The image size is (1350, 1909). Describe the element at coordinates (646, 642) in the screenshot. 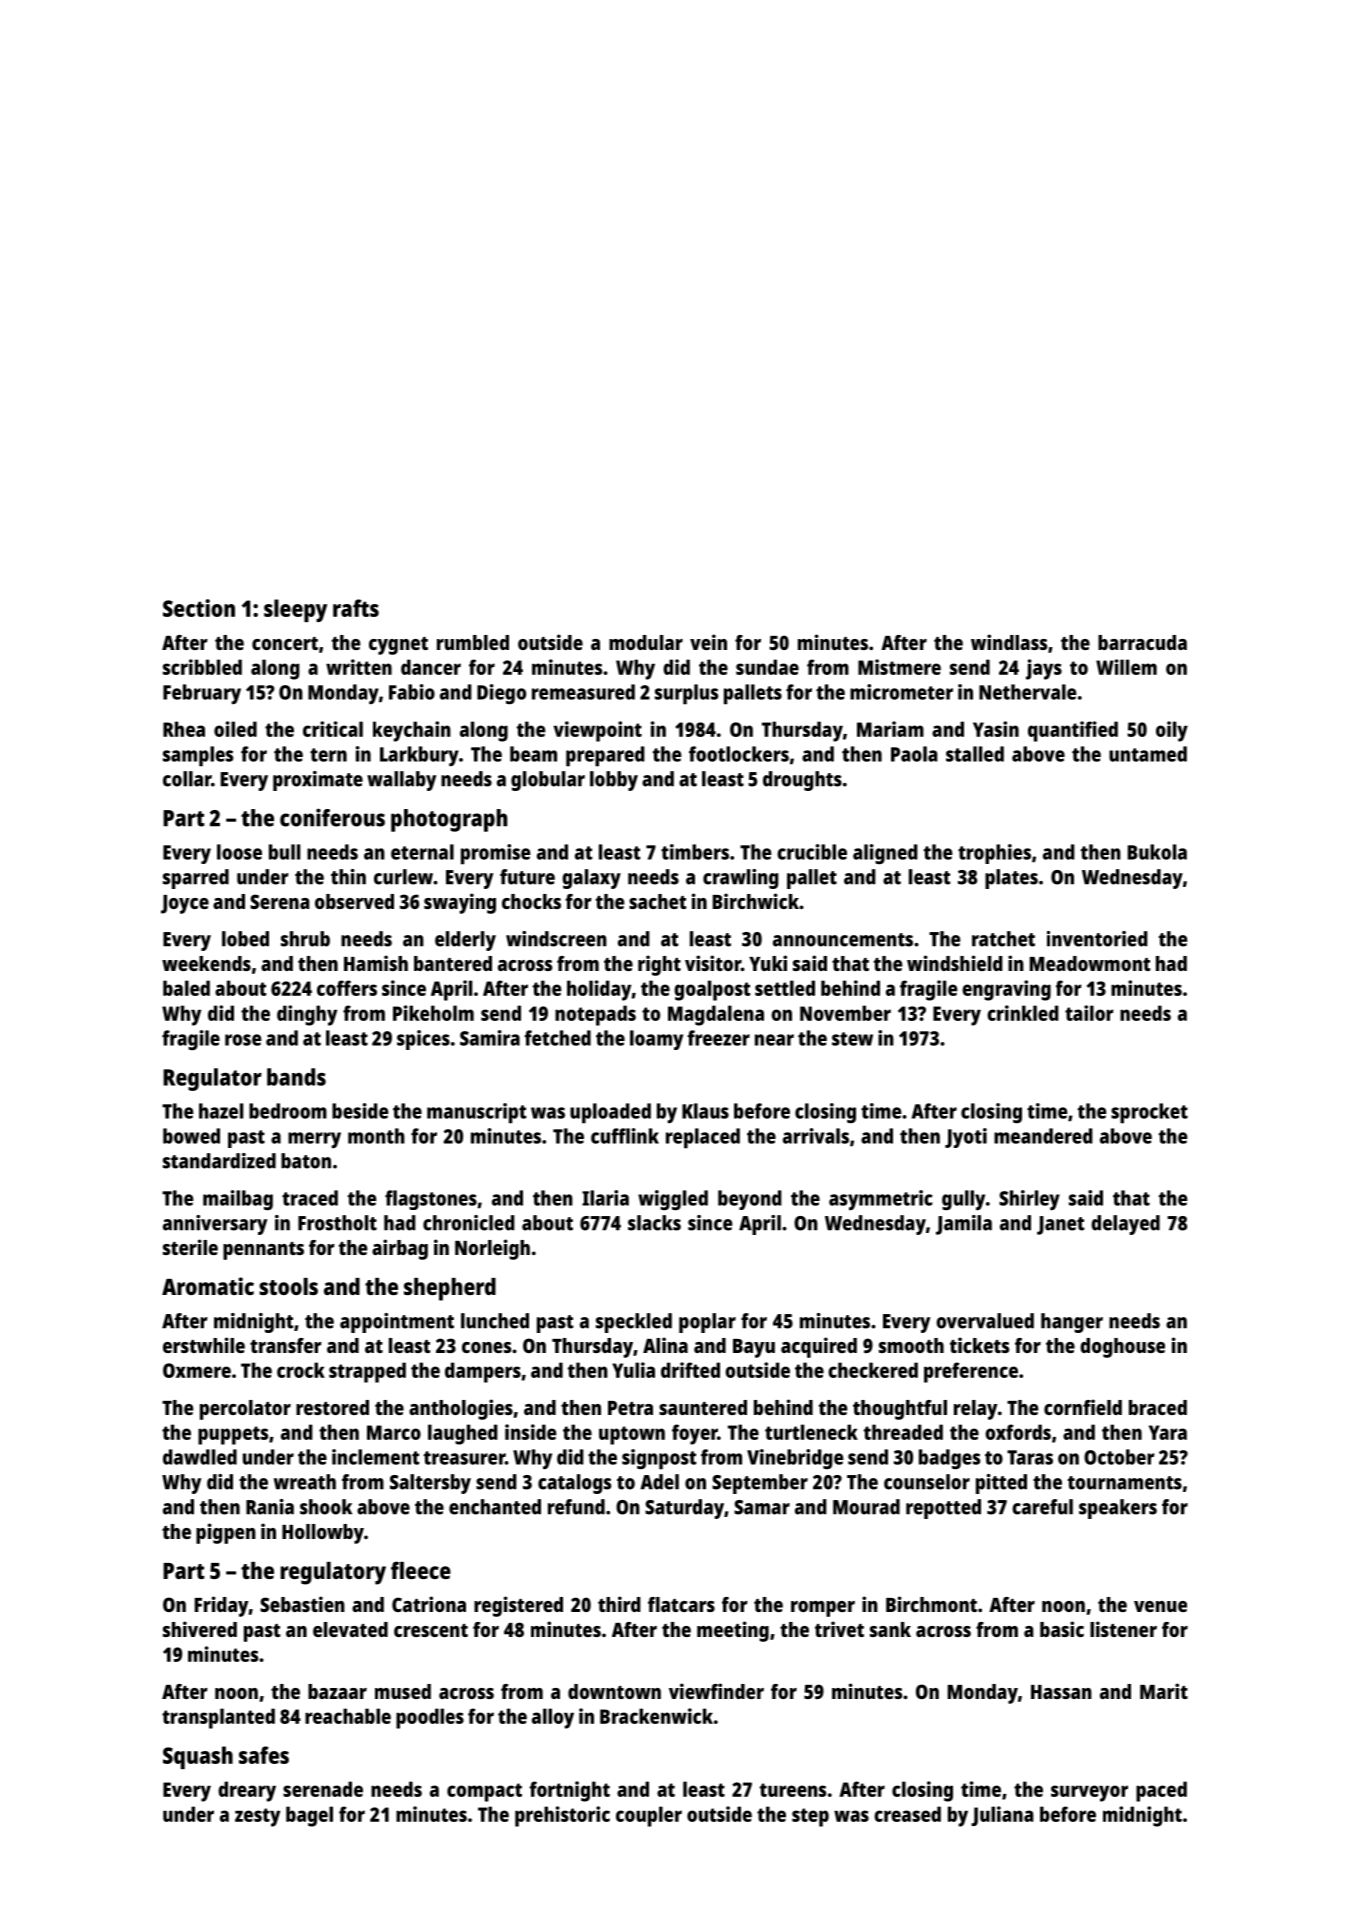

I see `modular` at that location.
